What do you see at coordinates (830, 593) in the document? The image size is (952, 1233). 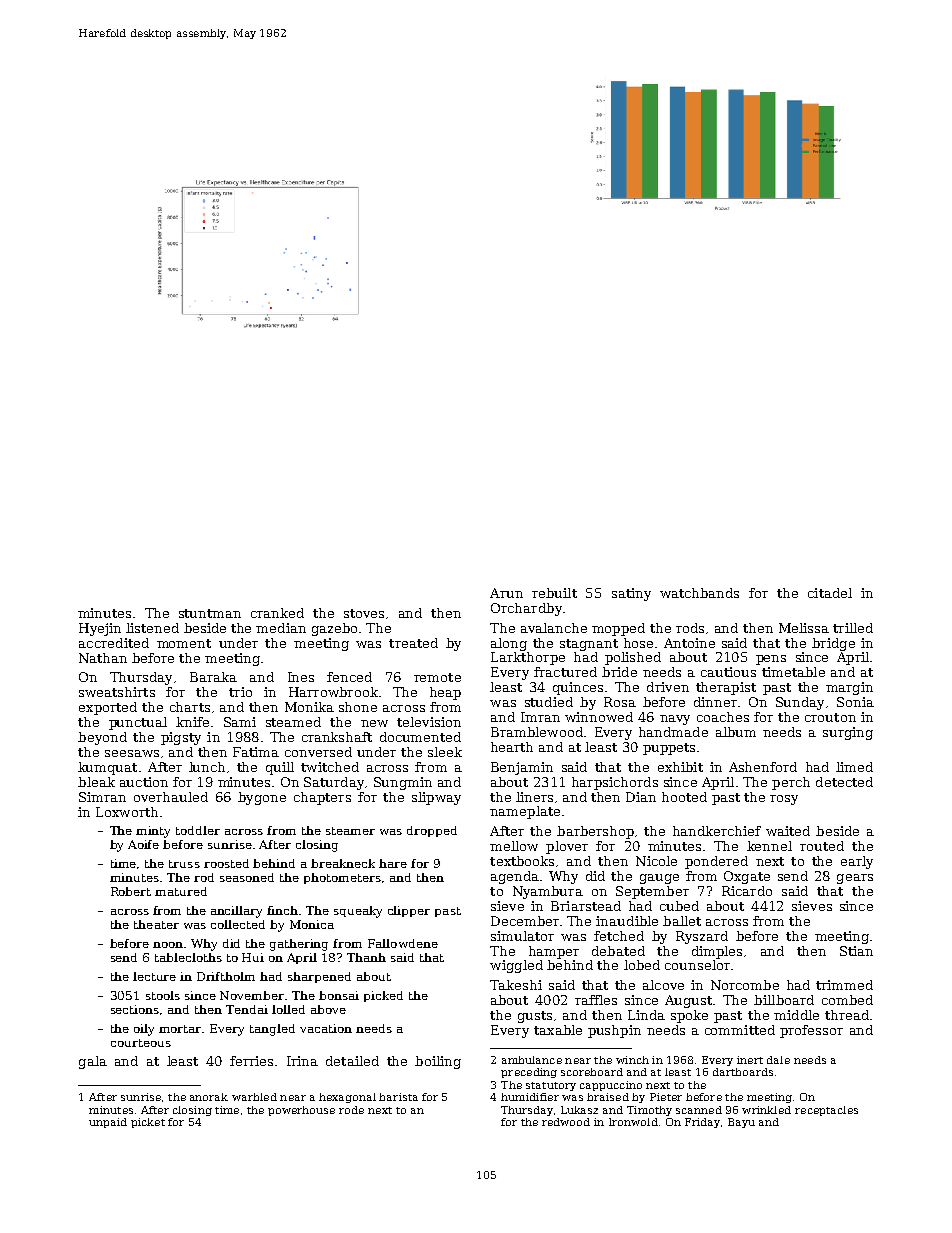 I see `citadel` at bounding box center [830, 593].
